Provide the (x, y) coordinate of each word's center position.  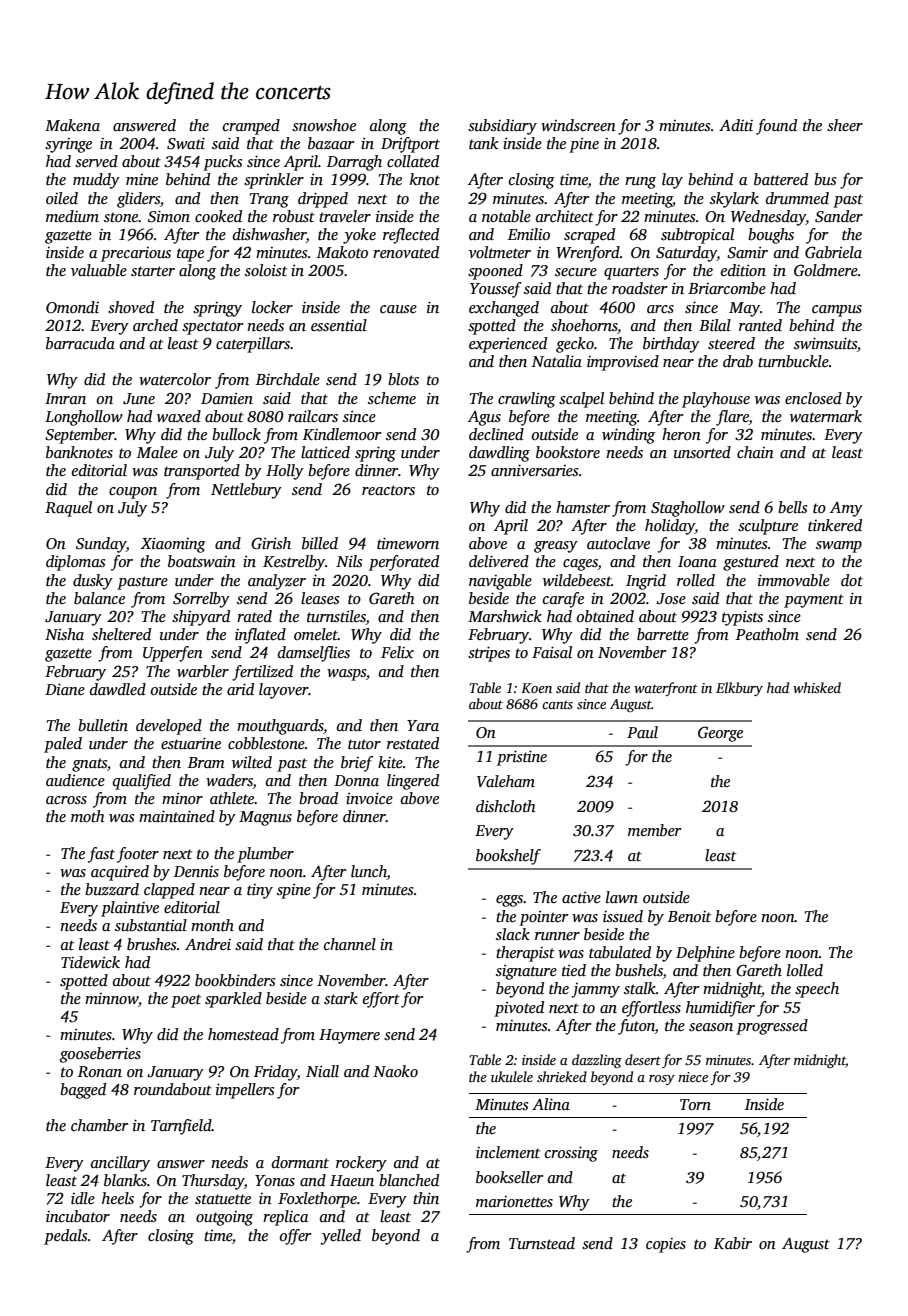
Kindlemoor (342, 434)
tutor (364, 744)
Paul (642, 732)
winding (628, 436)
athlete (232, 798)
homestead (243, 1034)
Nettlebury (246, 491)
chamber (99, 1125)
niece (693, 1077)
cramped (251, 127)
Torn (695, 1104)
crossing (571, 1154)
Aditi (736, 125)
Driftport (410, 145)
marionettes (514, 1201)
